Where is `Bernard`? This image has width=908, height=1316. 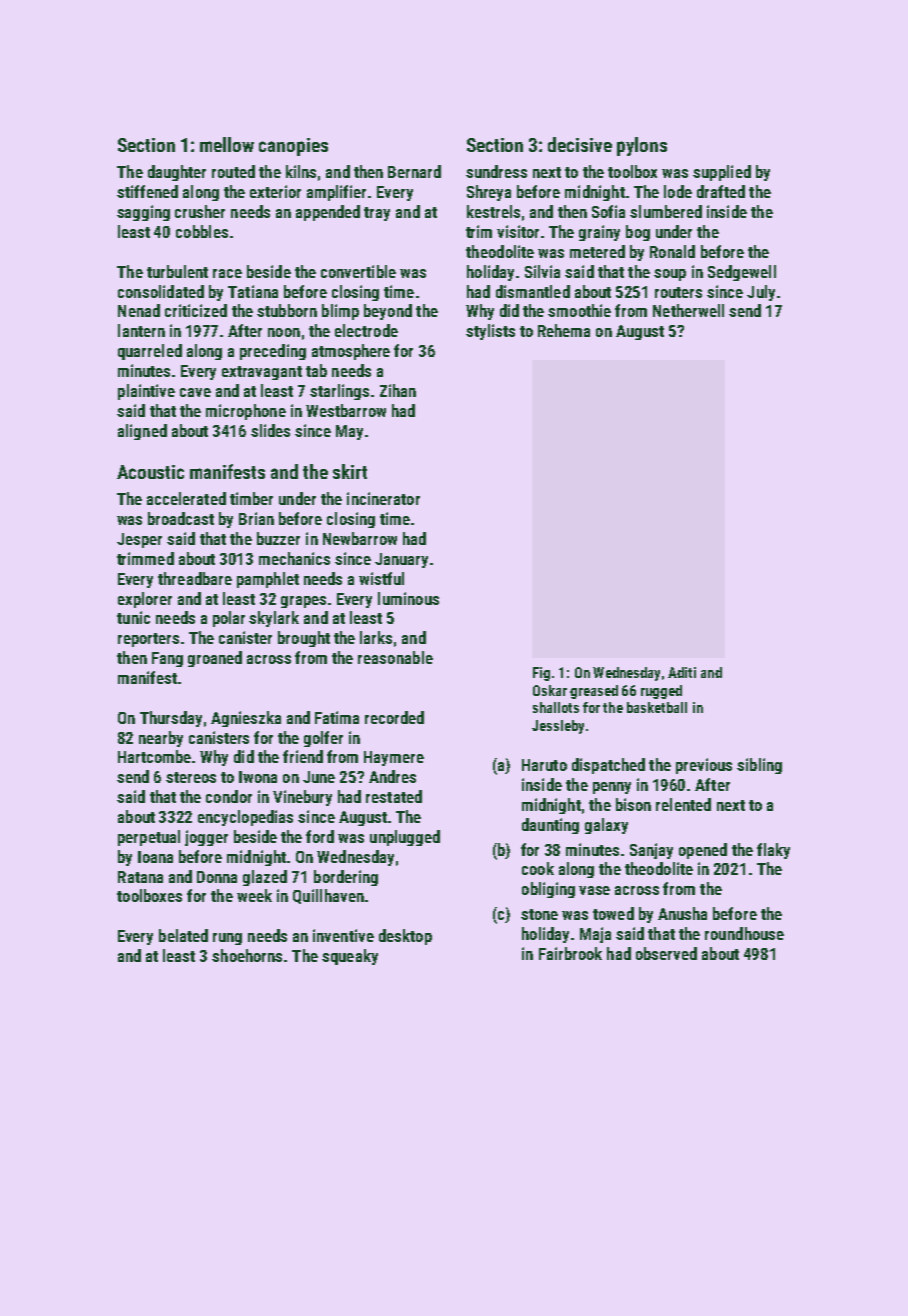 Bernard is located at coordinates (414, 171).
